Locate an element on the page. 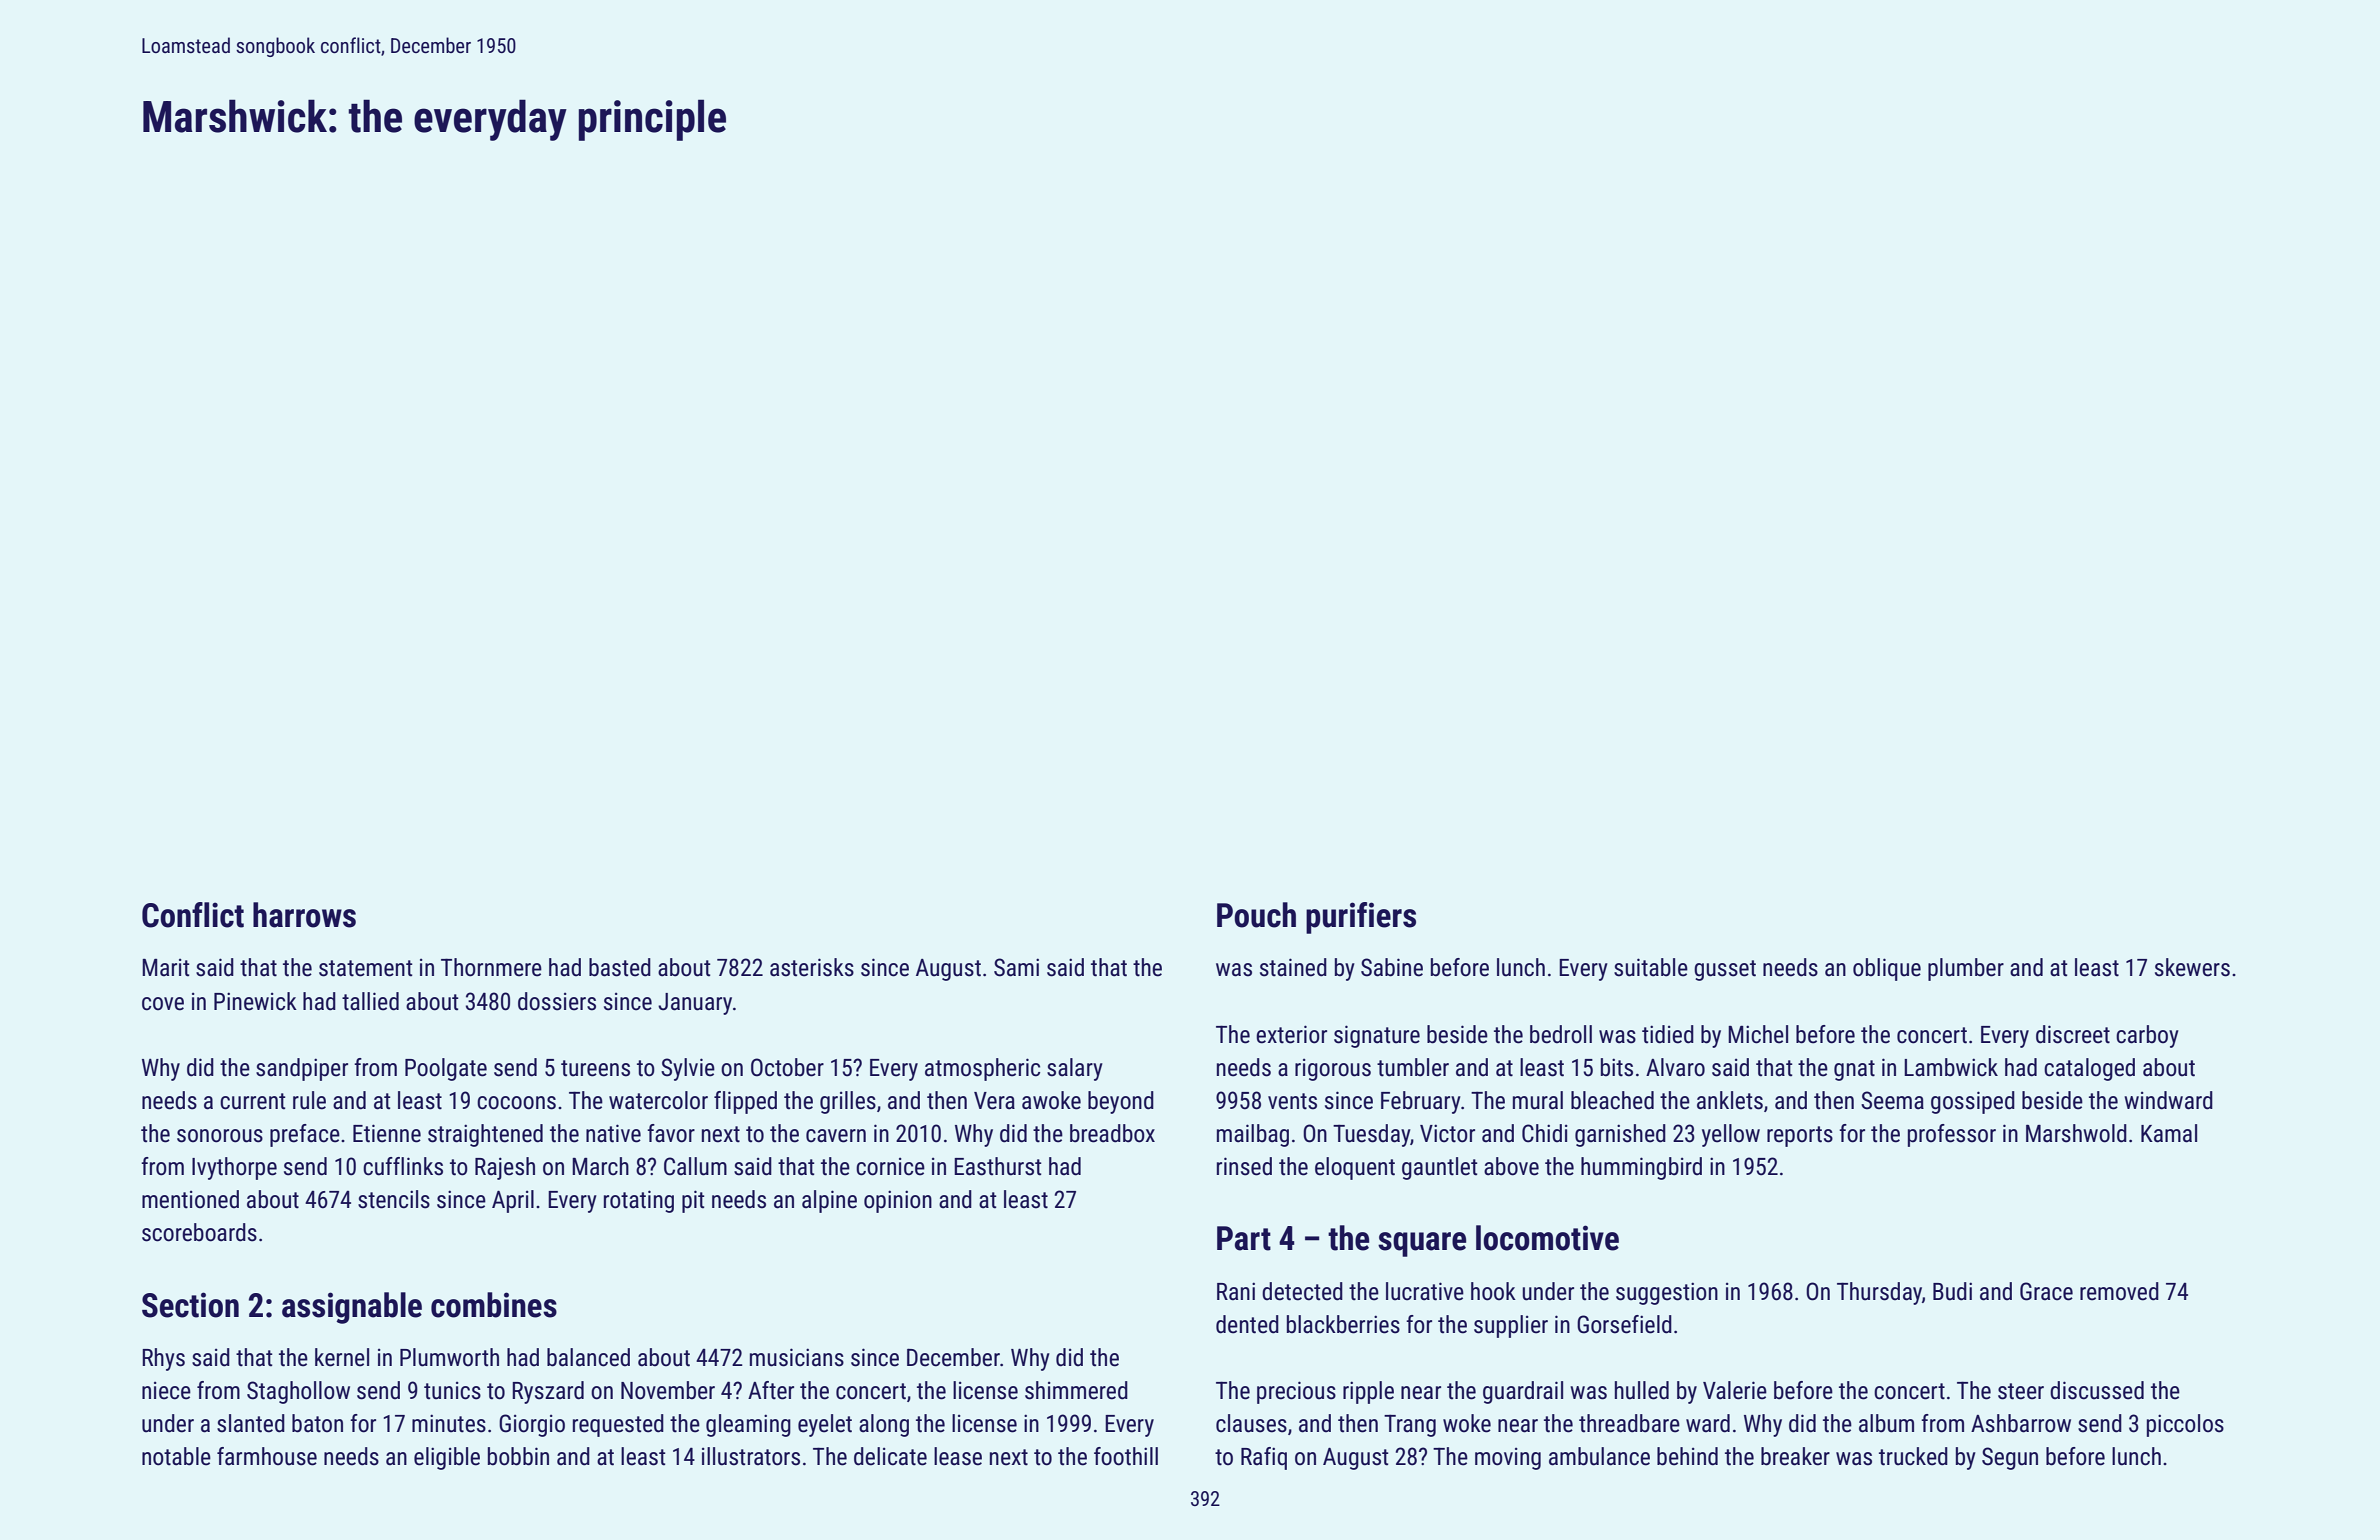  Budi is located at coordinates (1952, 1291).
